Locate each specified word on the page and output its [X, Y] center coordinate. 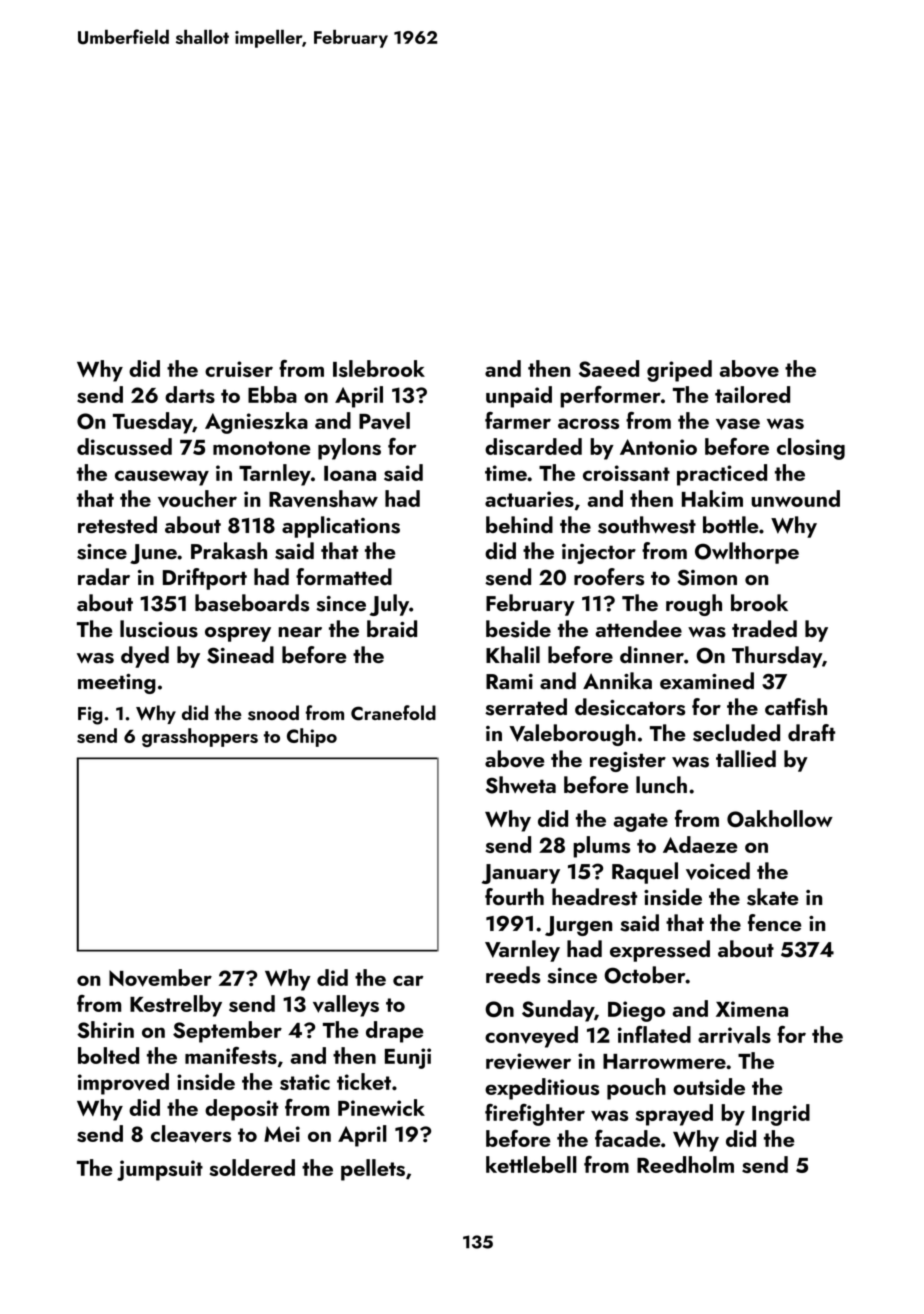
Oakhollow [780, 818]
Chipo [312, 737]
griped [679, 371]
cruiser [239, 369]
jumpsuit [160, 1170]
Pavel [384, 421]
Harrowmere [664, 1061]
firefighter [535, 1115]
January [521, 874]
